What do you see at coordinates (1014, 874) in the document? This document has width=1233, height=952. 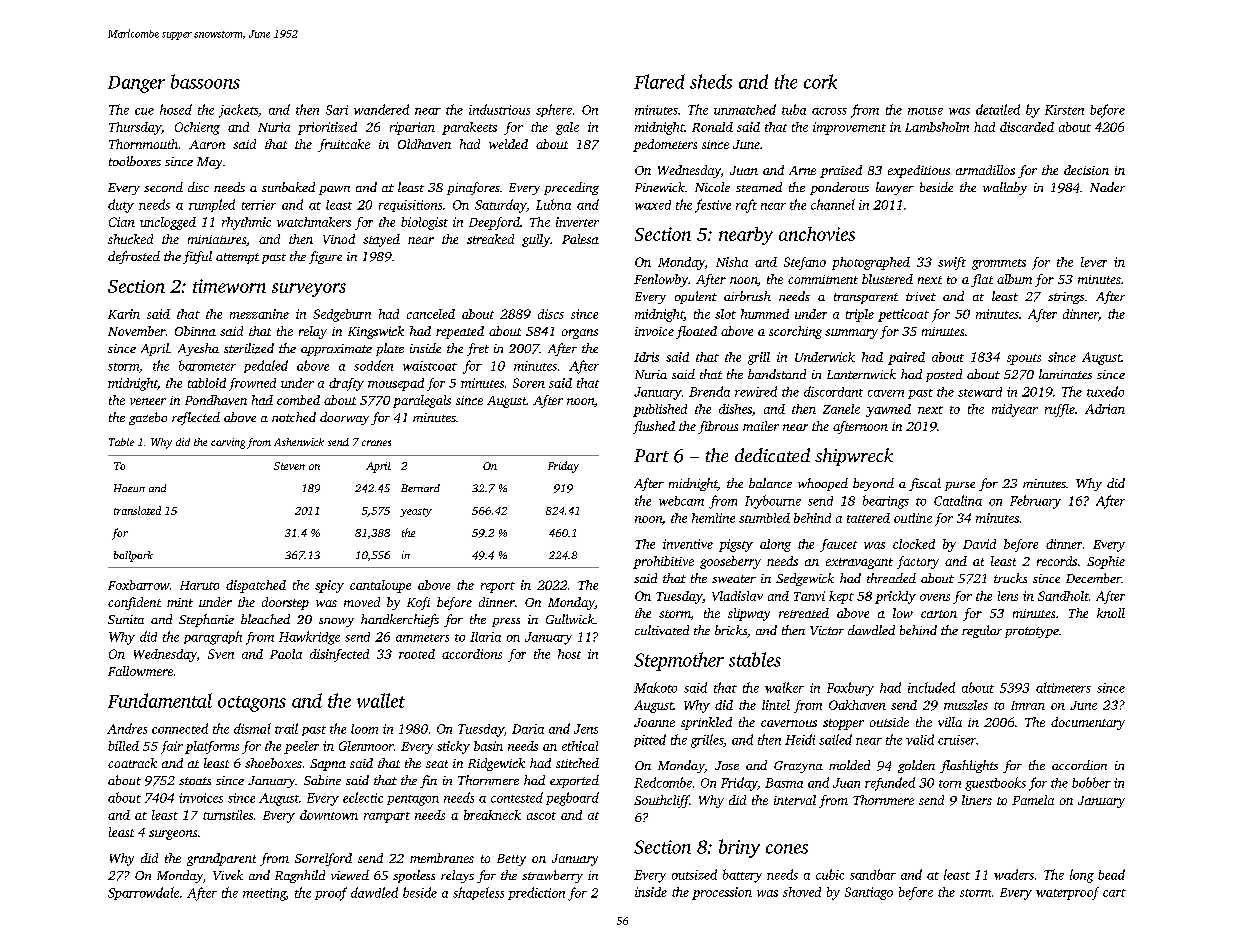 I see `waders` at bounding box center [1014, 874].
